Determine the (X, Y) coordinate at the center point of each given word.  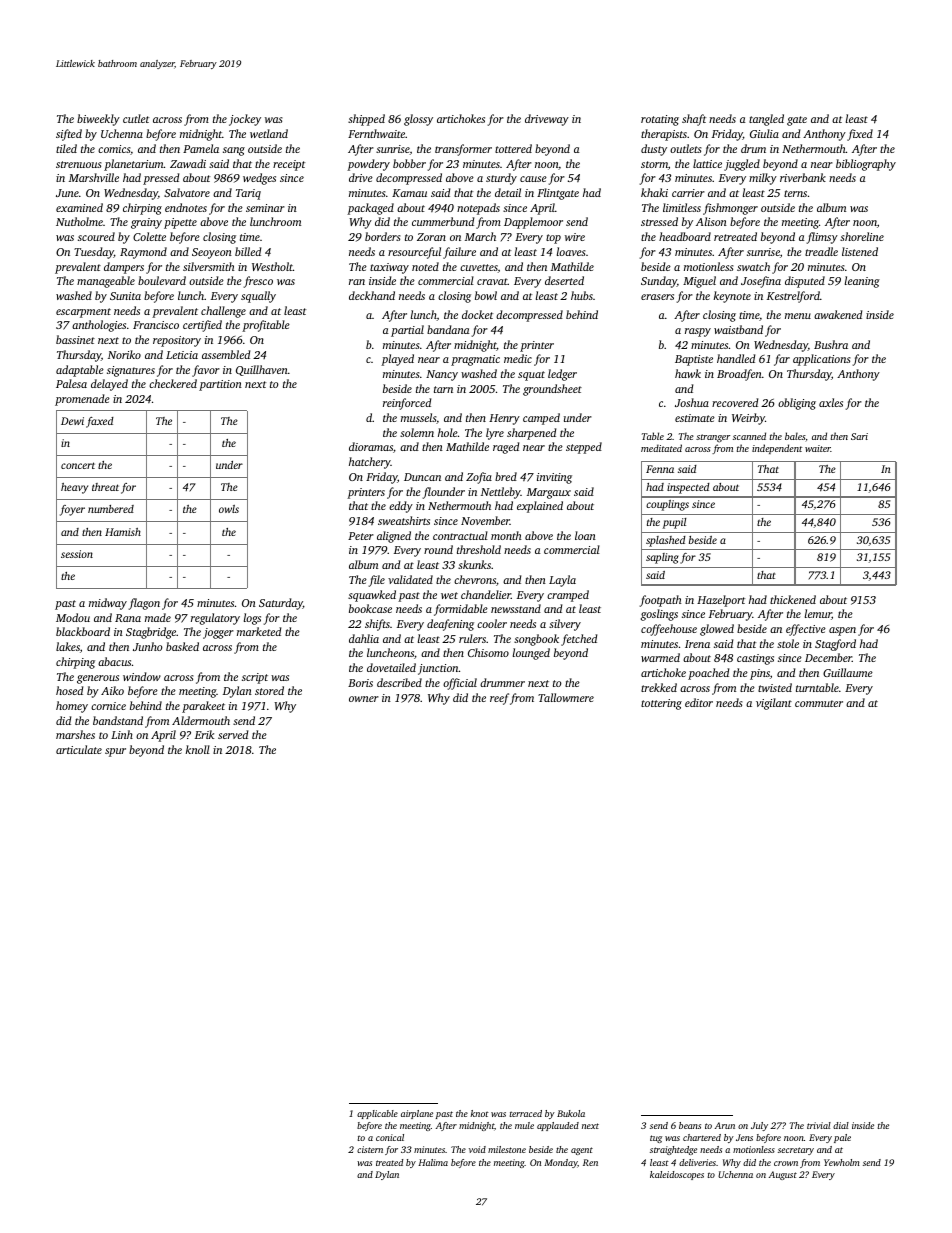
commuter (819, 703)
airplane (417, 1114)
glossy (418, 120)
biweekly (98, 120)
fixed (860, 135)
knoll (198, 749)
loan (585, 535)
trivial (819, 1125)
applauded (558, 1126)
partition (220, 385)
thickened (793, 599)
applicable (377, 1114)
